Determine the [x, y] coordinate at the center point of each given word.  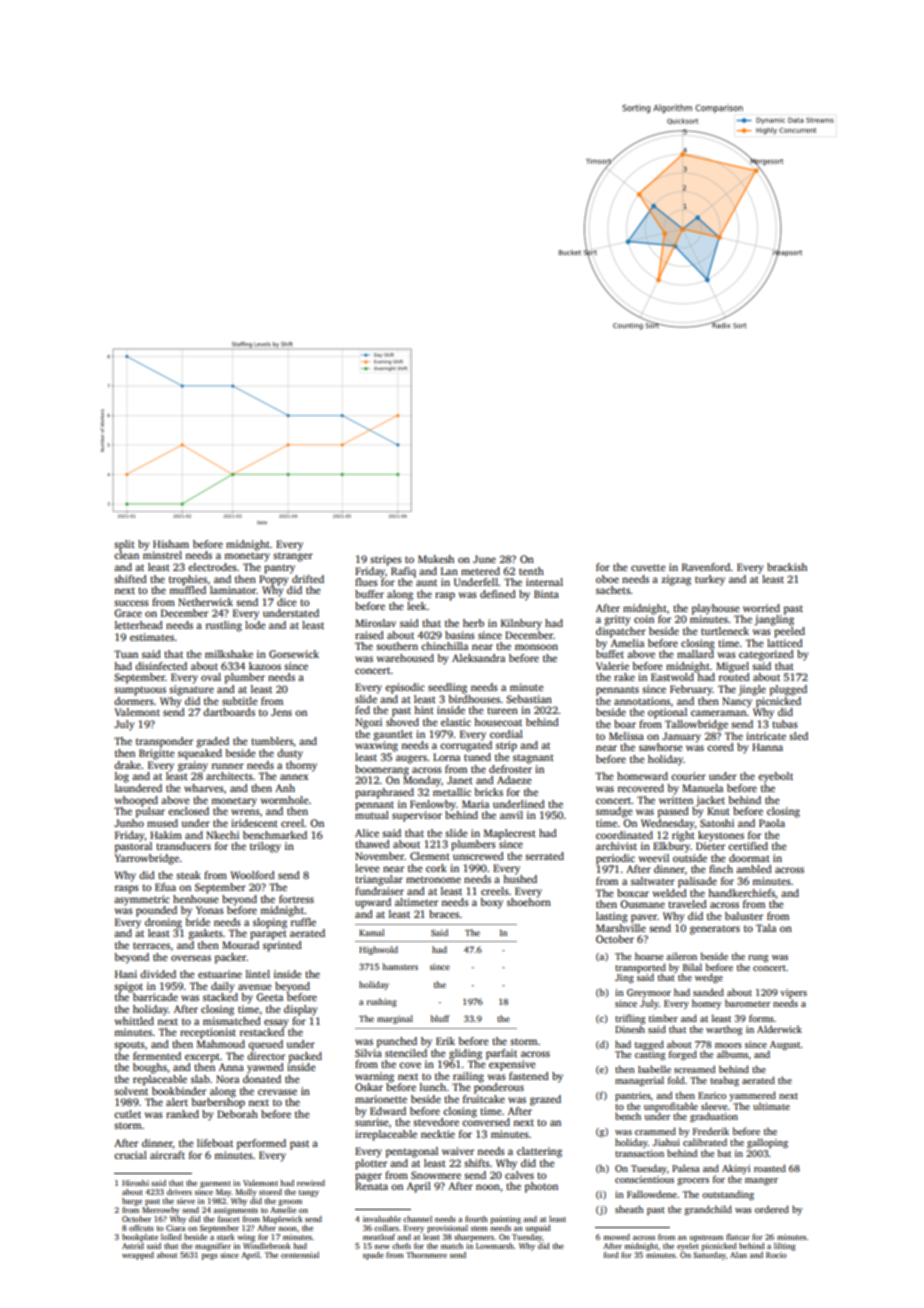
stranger [293, 557]
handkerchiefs [741, 893]
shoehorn [529, 902]
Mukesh [436, 559]
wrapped [138, 1256]
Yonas [210, 910]
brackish [787, 567]
